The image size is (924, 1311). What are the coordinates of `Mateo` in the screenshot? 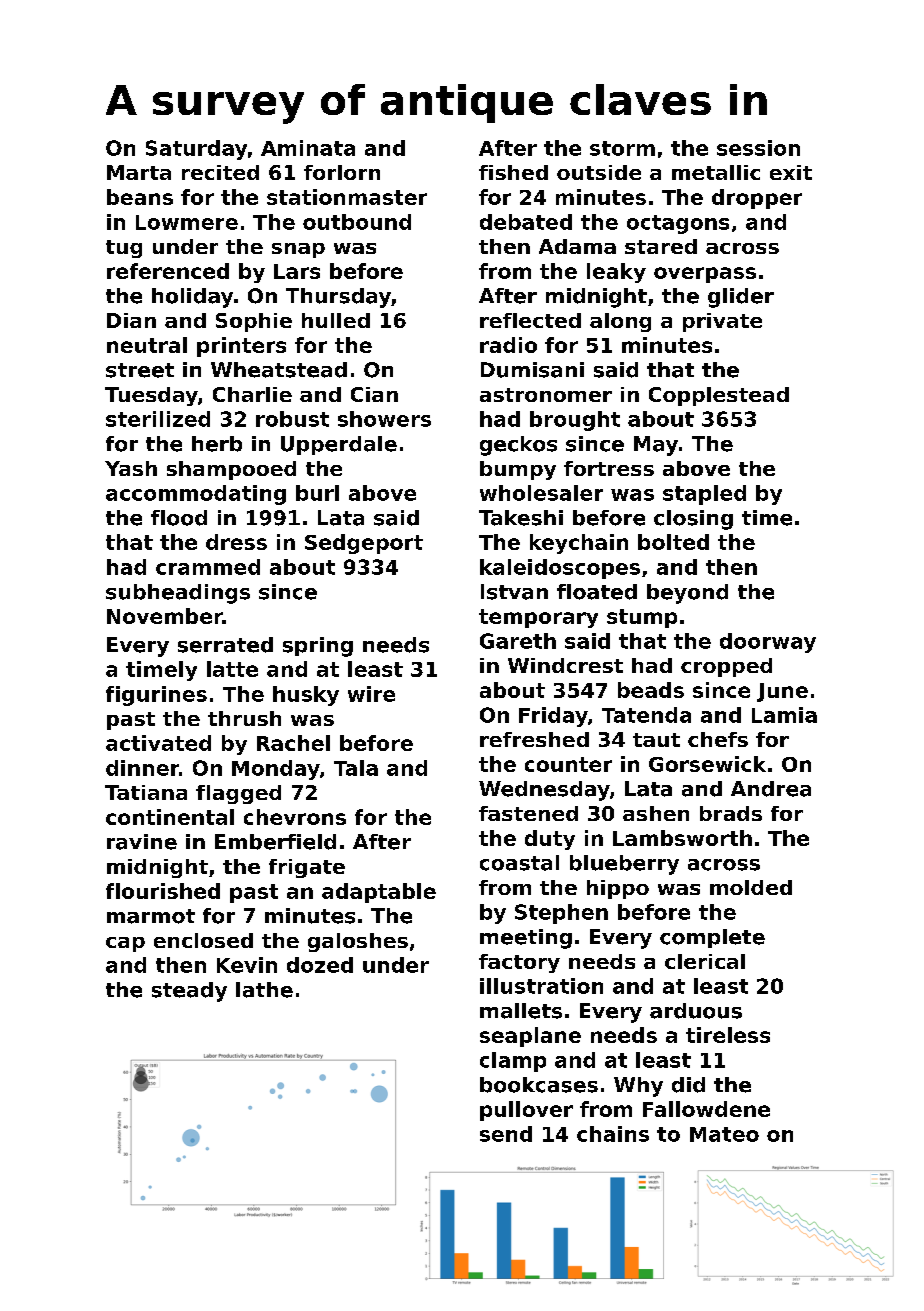 It's located at (724, 1134).
